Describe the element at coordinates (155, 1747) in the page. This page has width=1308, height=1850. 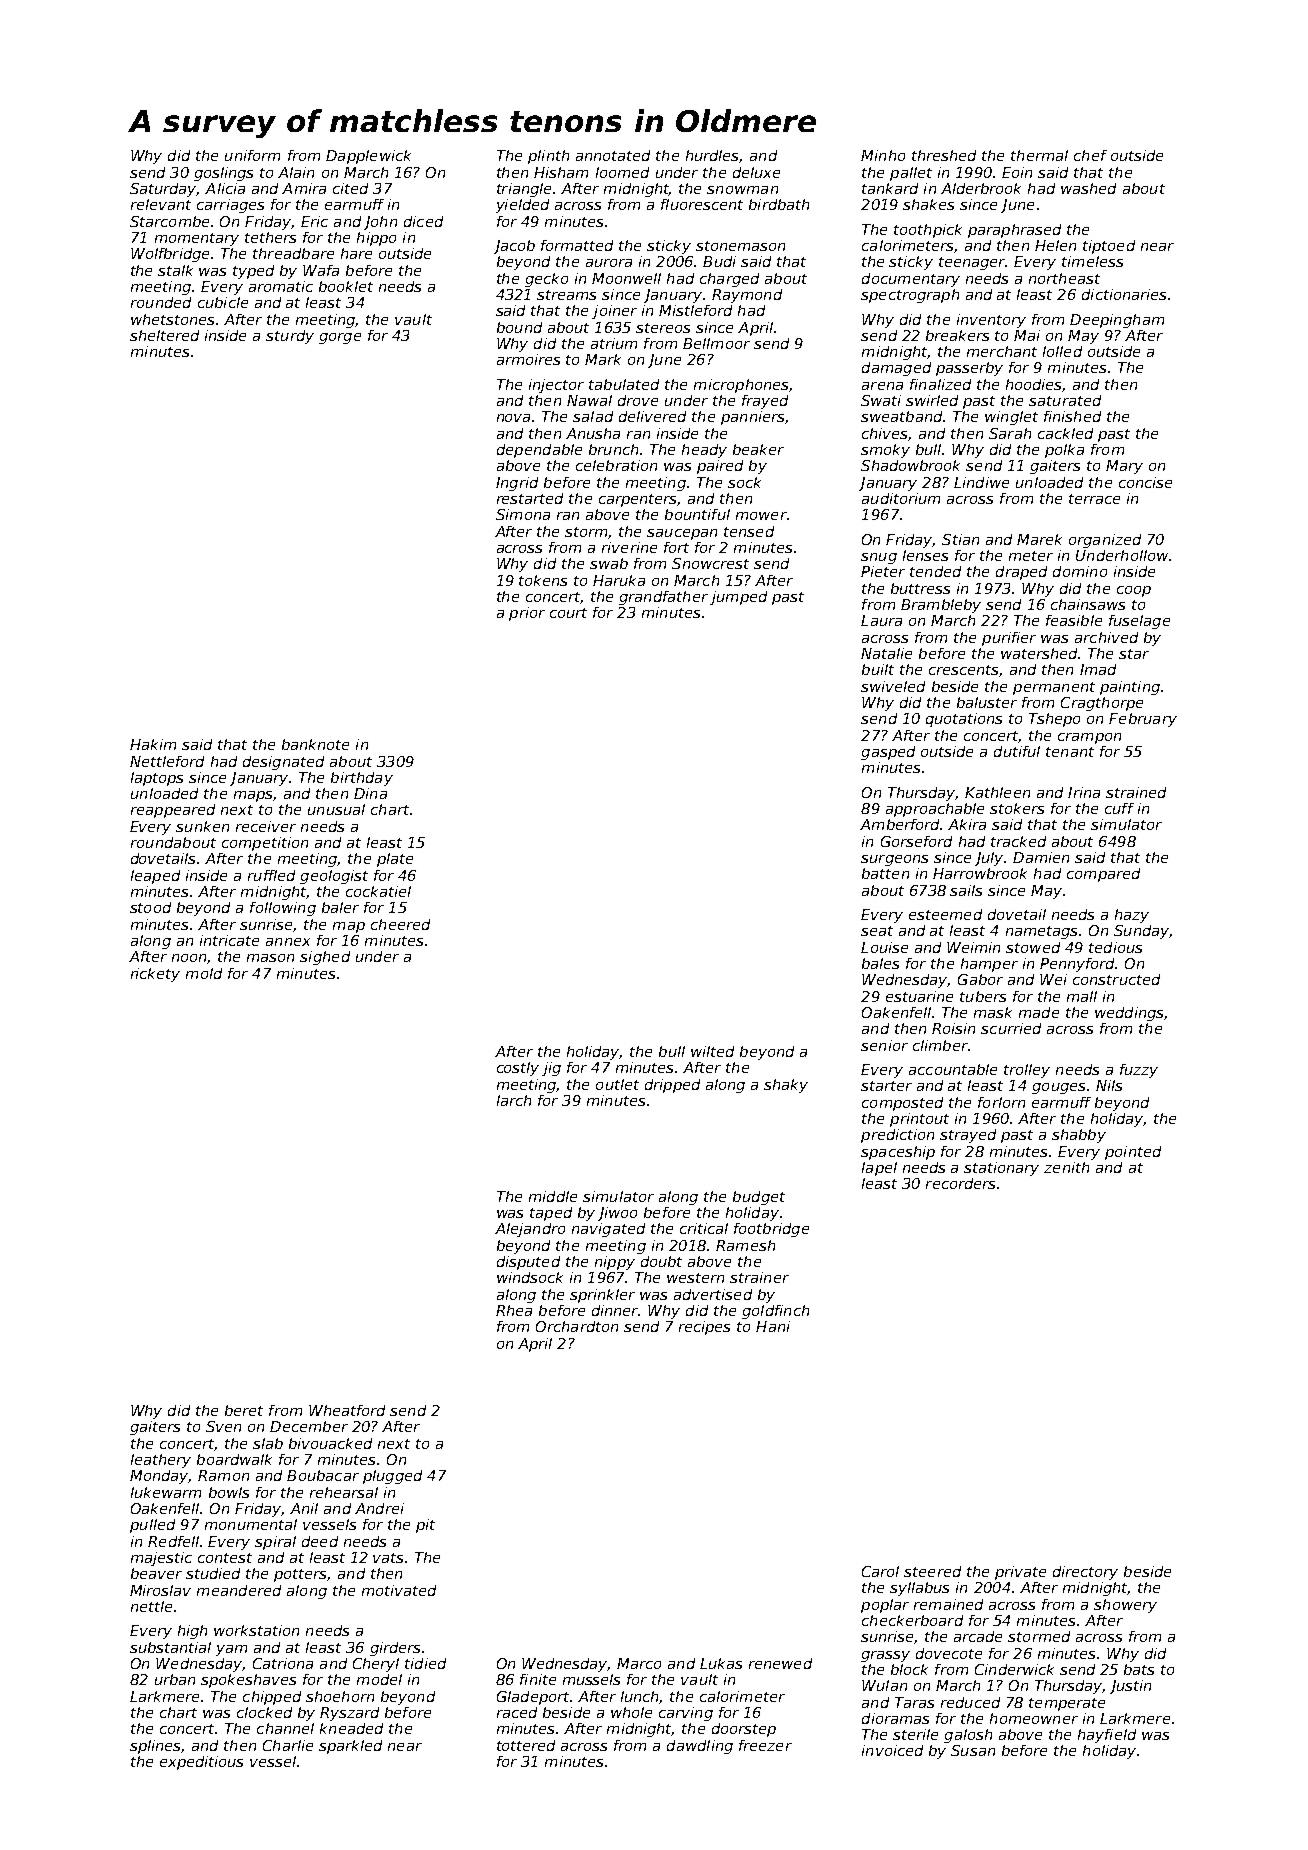
I see `splines` at that location.
